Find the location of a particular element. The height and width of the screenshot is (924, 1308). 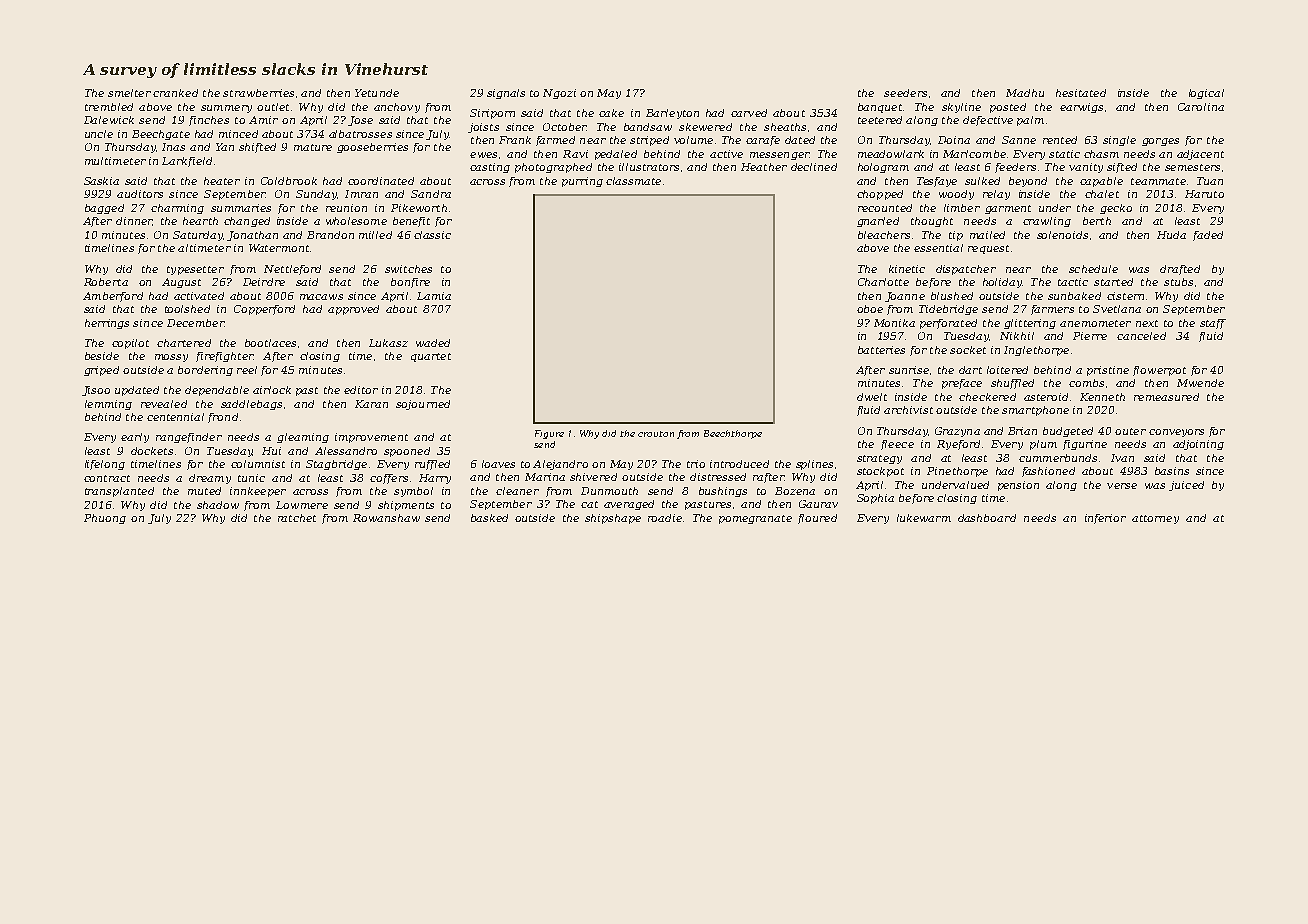

uncle is located at coordinates (99, 134).
